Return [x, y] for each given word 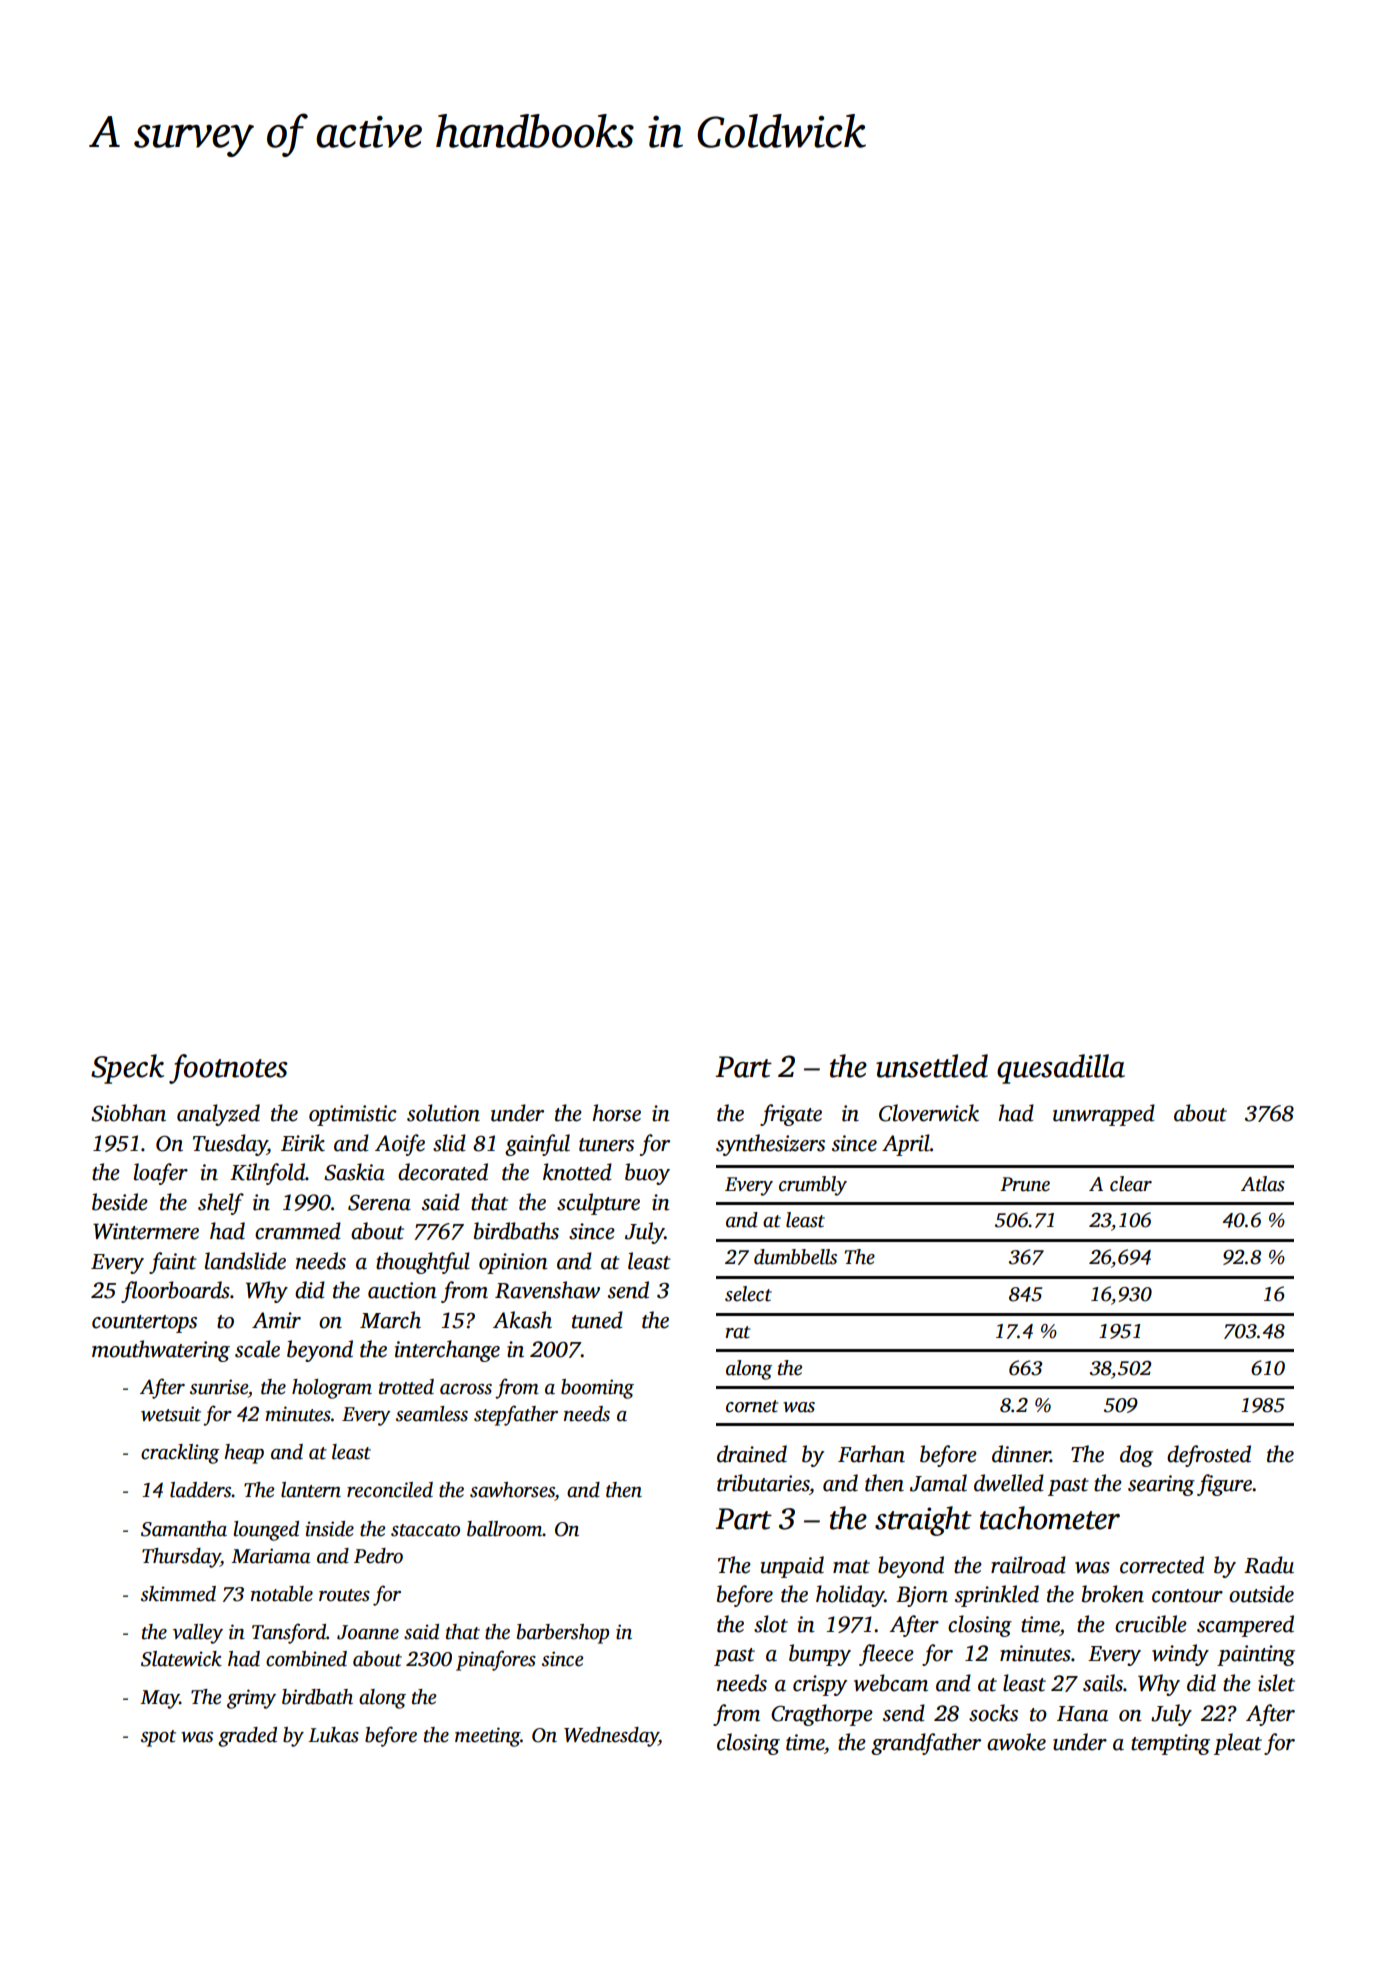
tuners [606, 1145]
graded [247, 1737]
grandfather [926, 1744]
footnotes [228, 1069]
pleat [1238, 1744]
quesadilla [1061, 1069]
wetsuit [171, 1414]
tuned [597, 1320]
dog [1136, 1456]
